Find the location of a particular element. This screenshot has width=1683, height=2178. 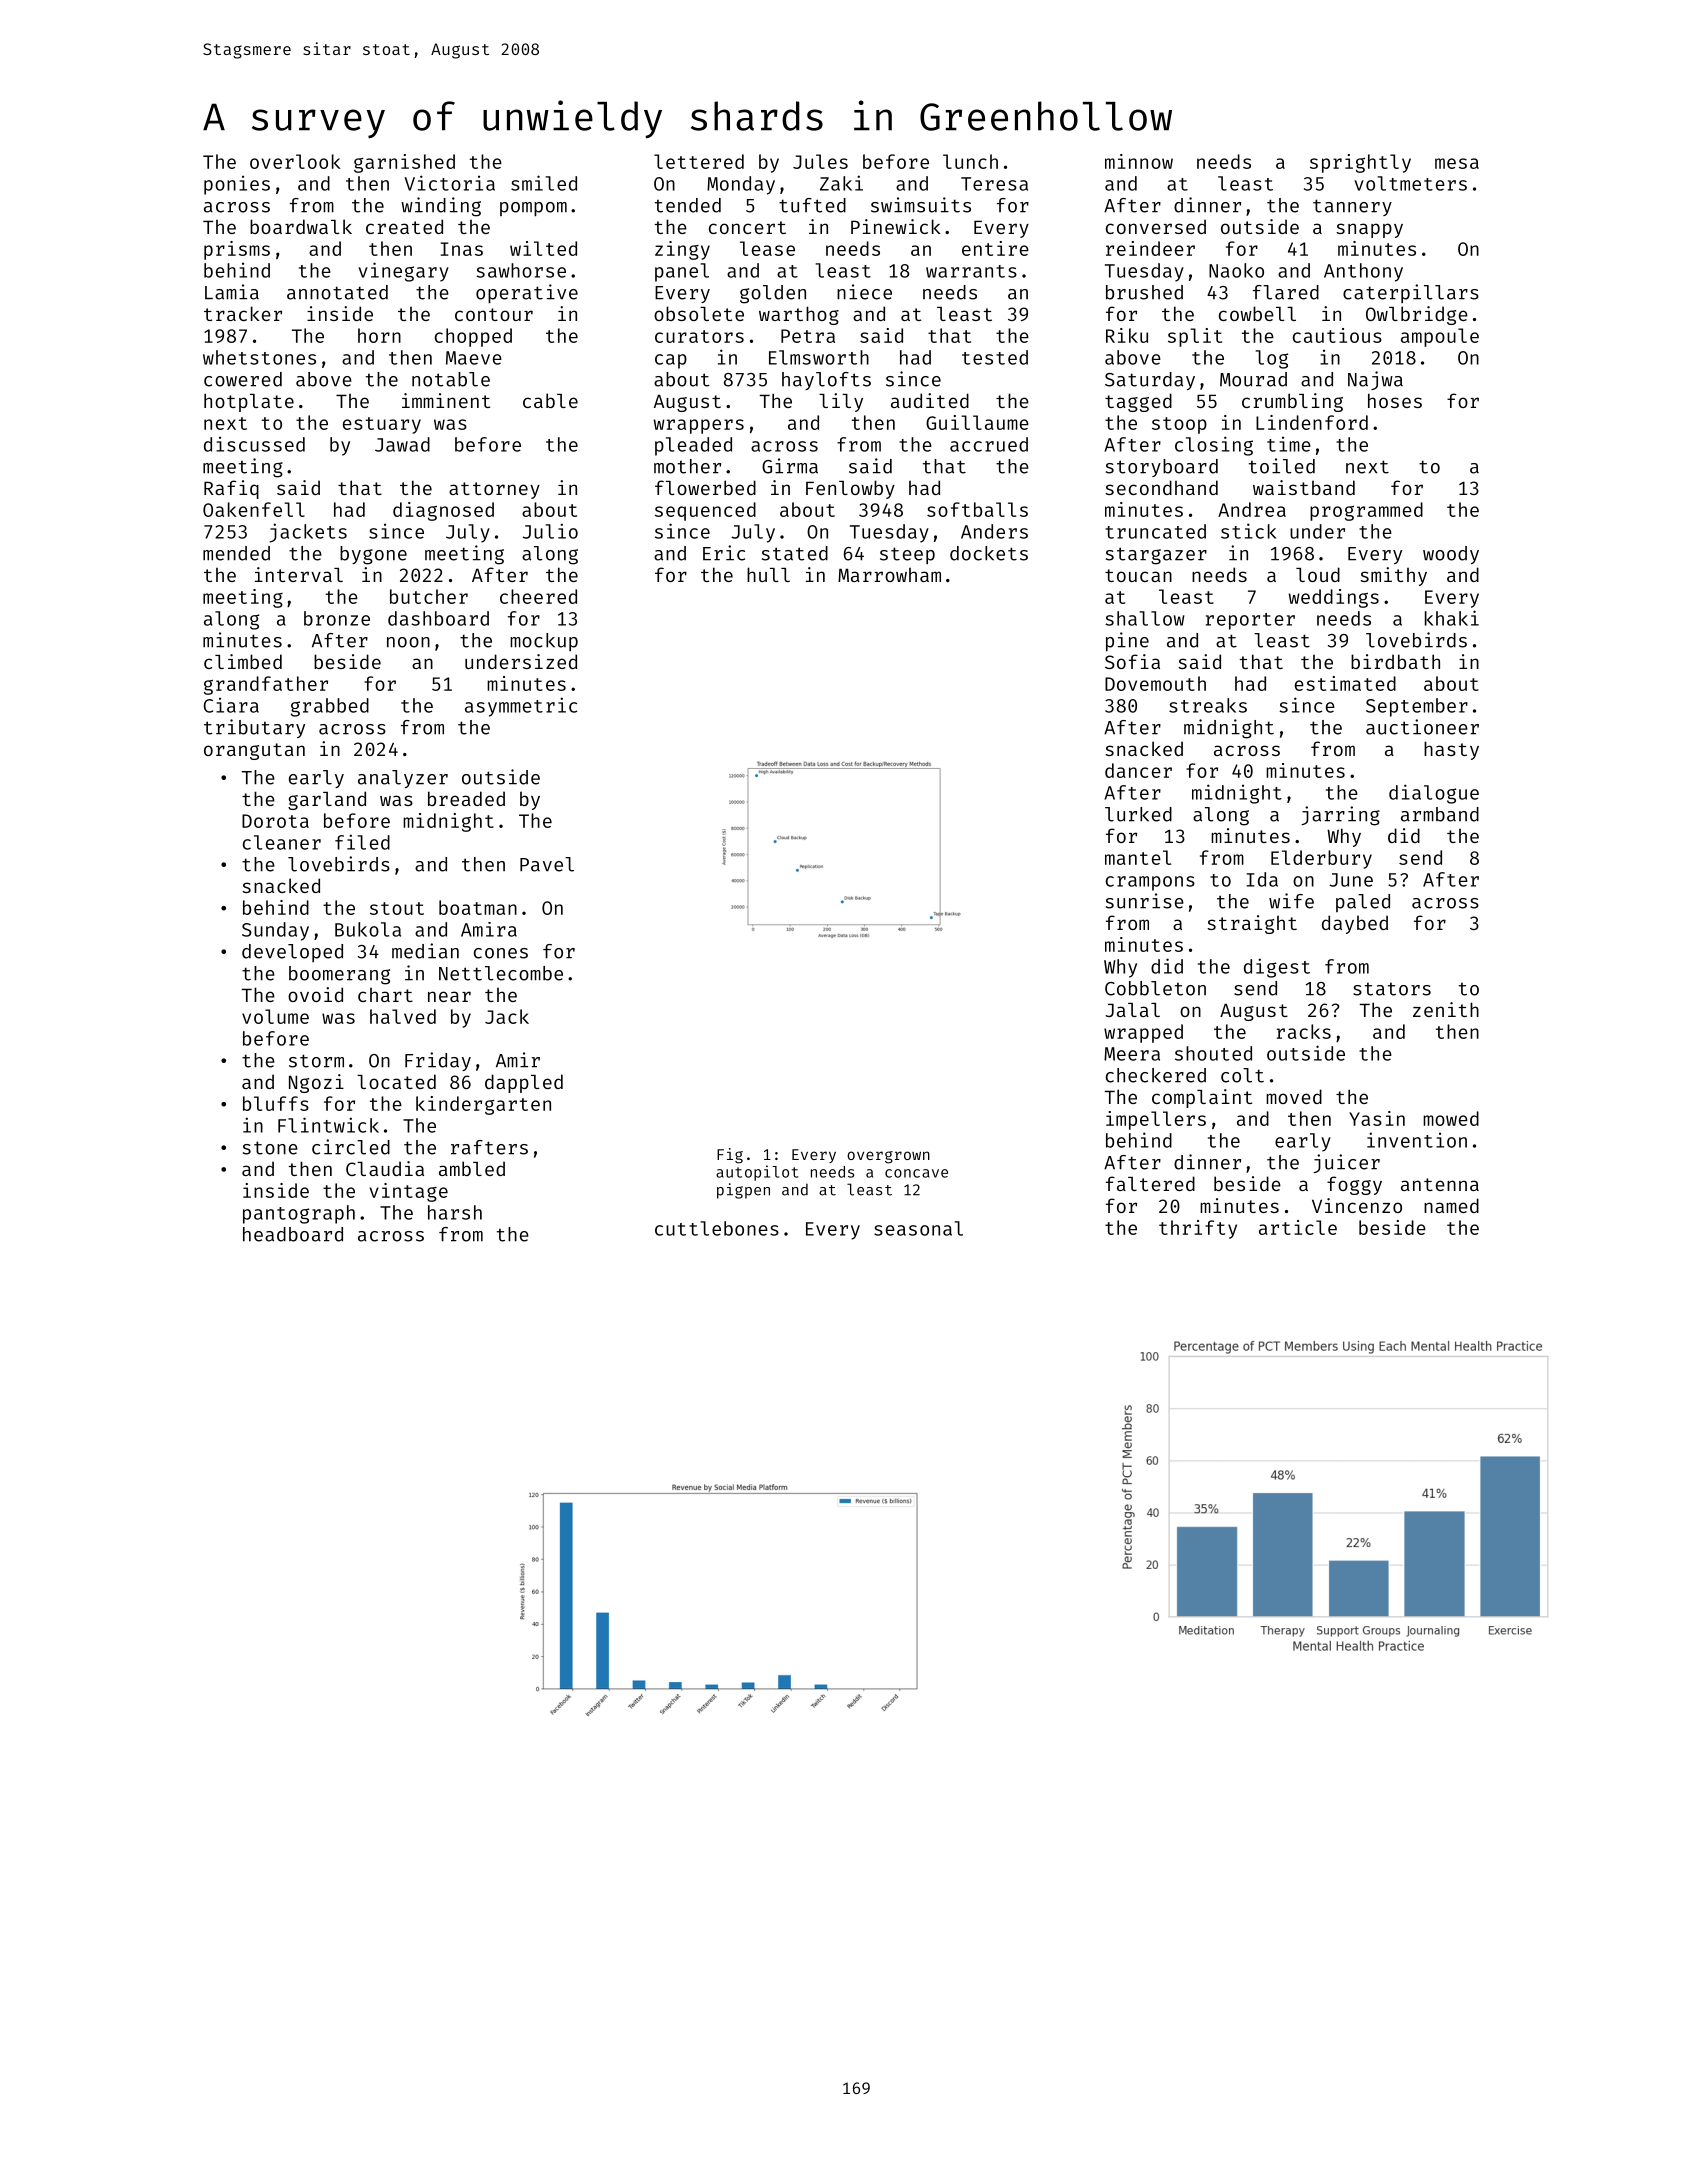

snappy is located at coordinates (1369, 230).
